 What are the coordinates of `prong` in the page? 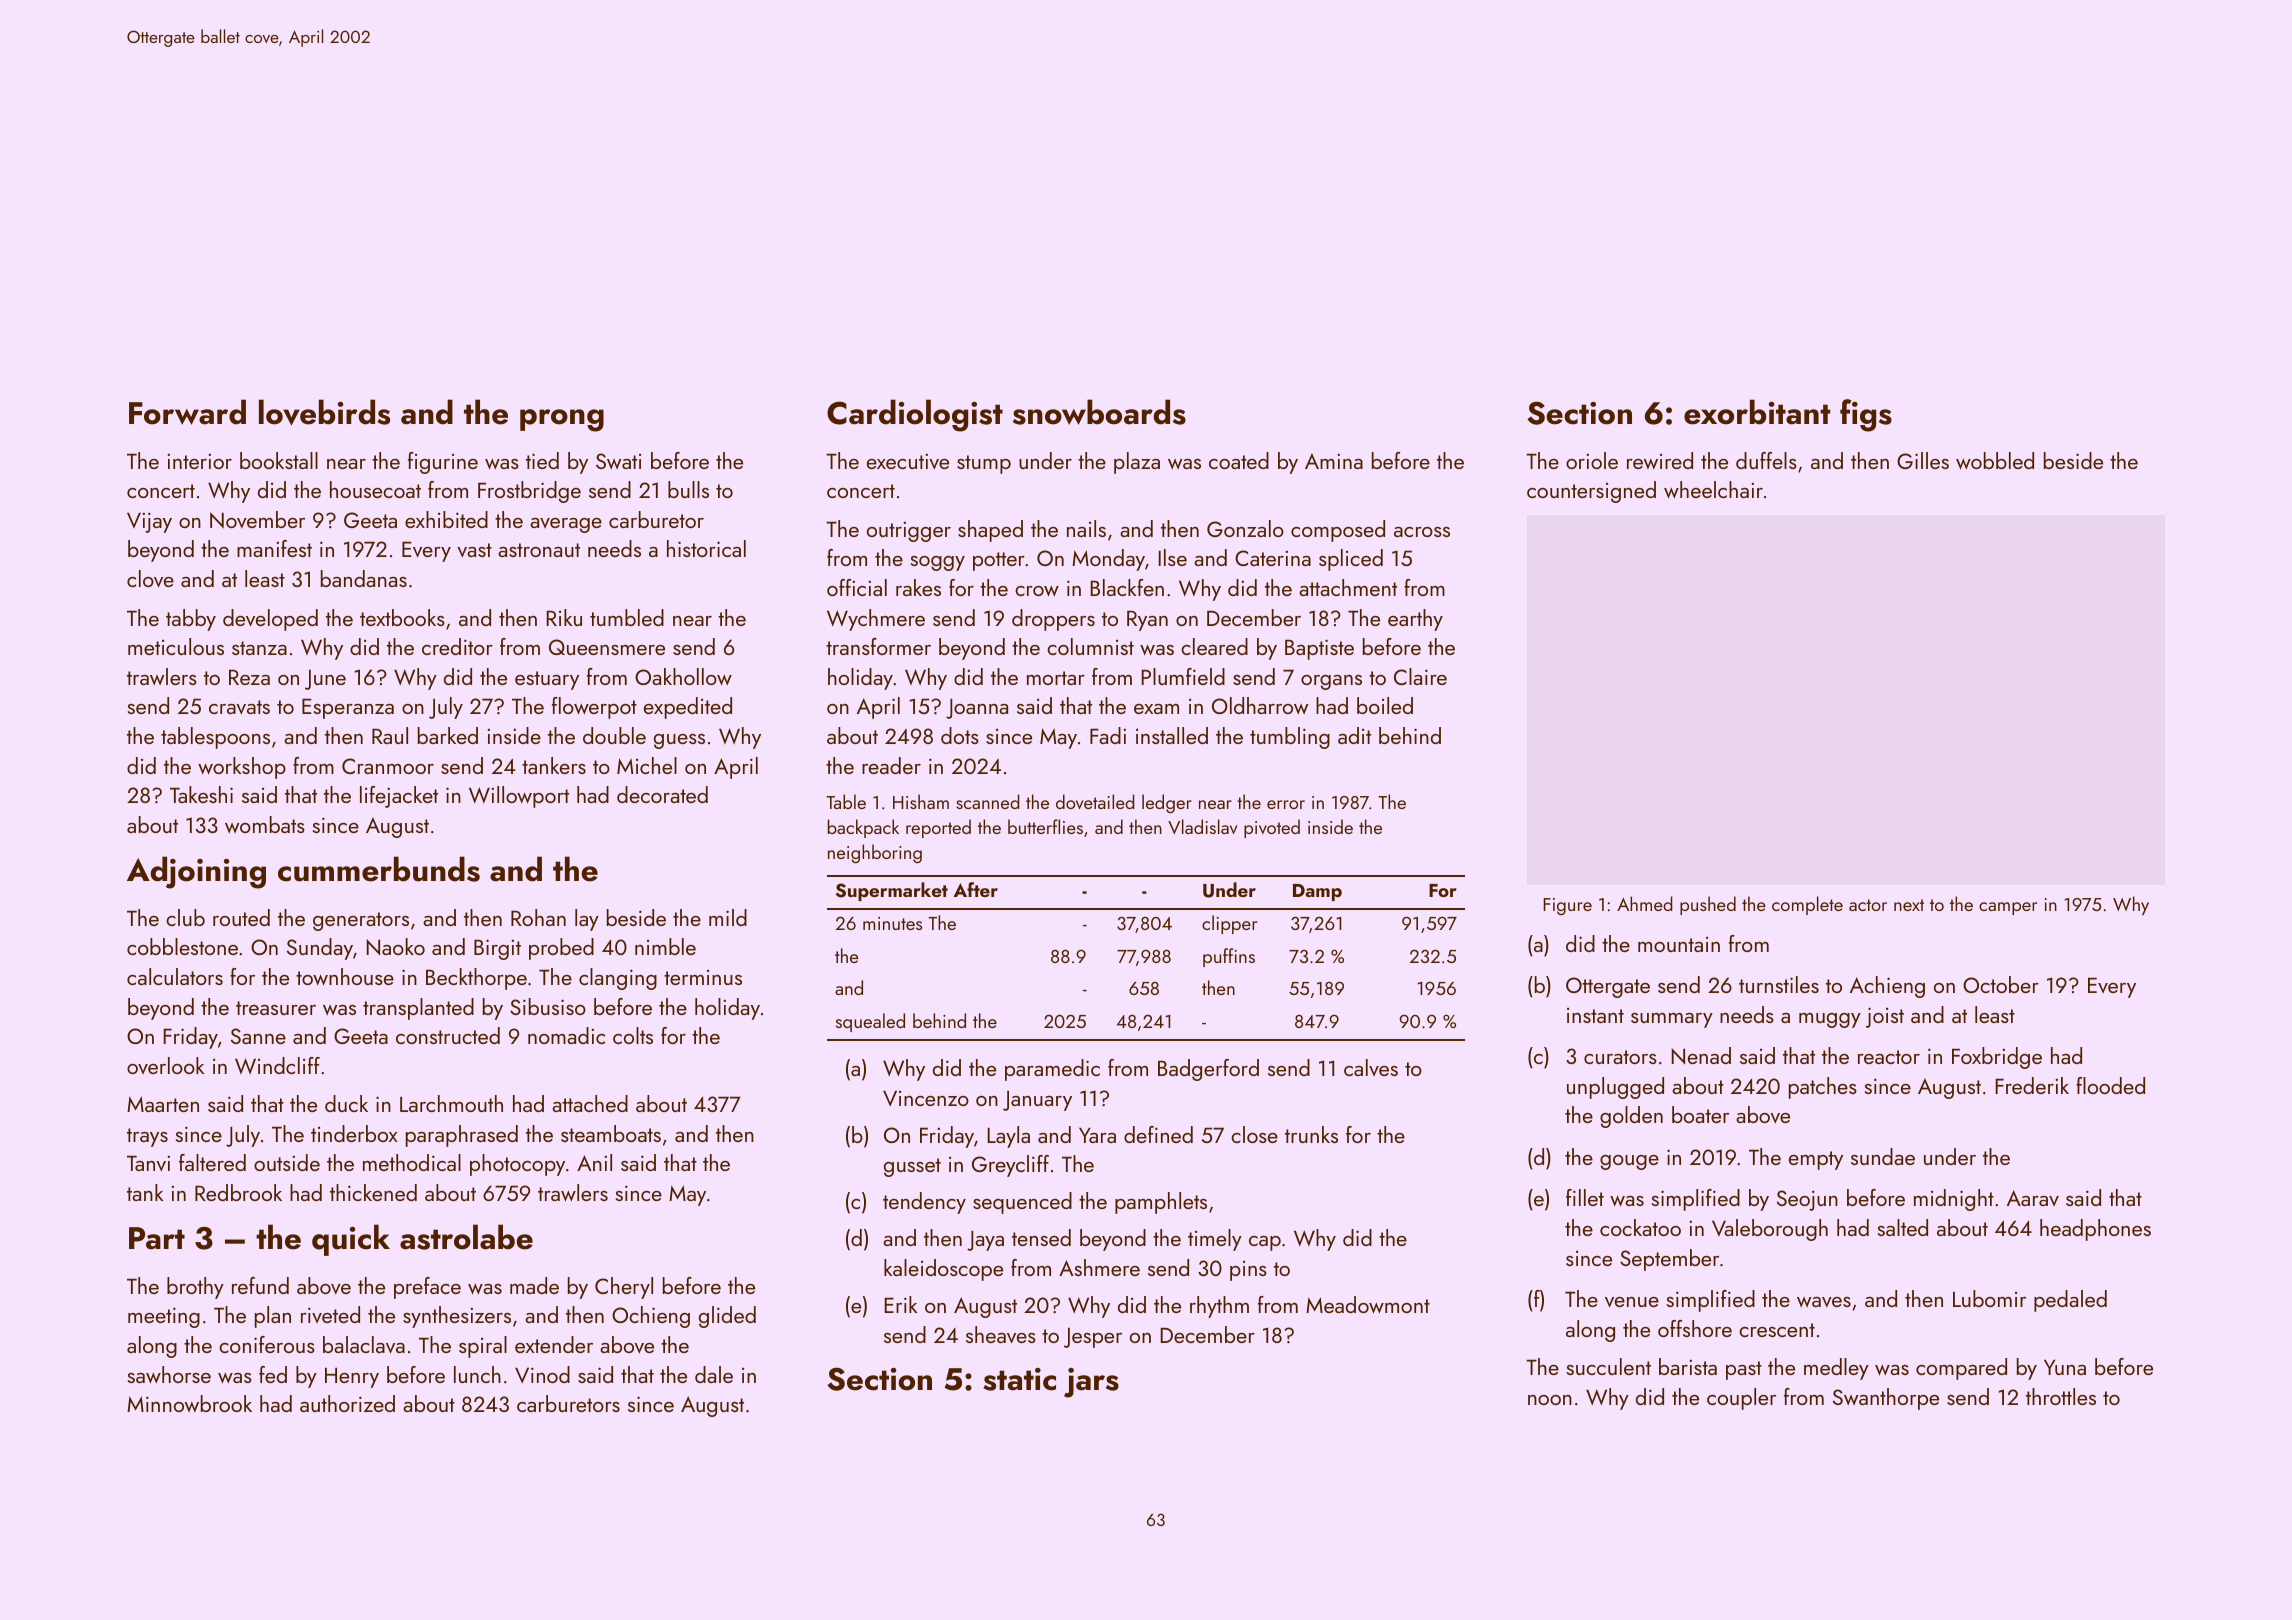 It's located at (562, 420).
